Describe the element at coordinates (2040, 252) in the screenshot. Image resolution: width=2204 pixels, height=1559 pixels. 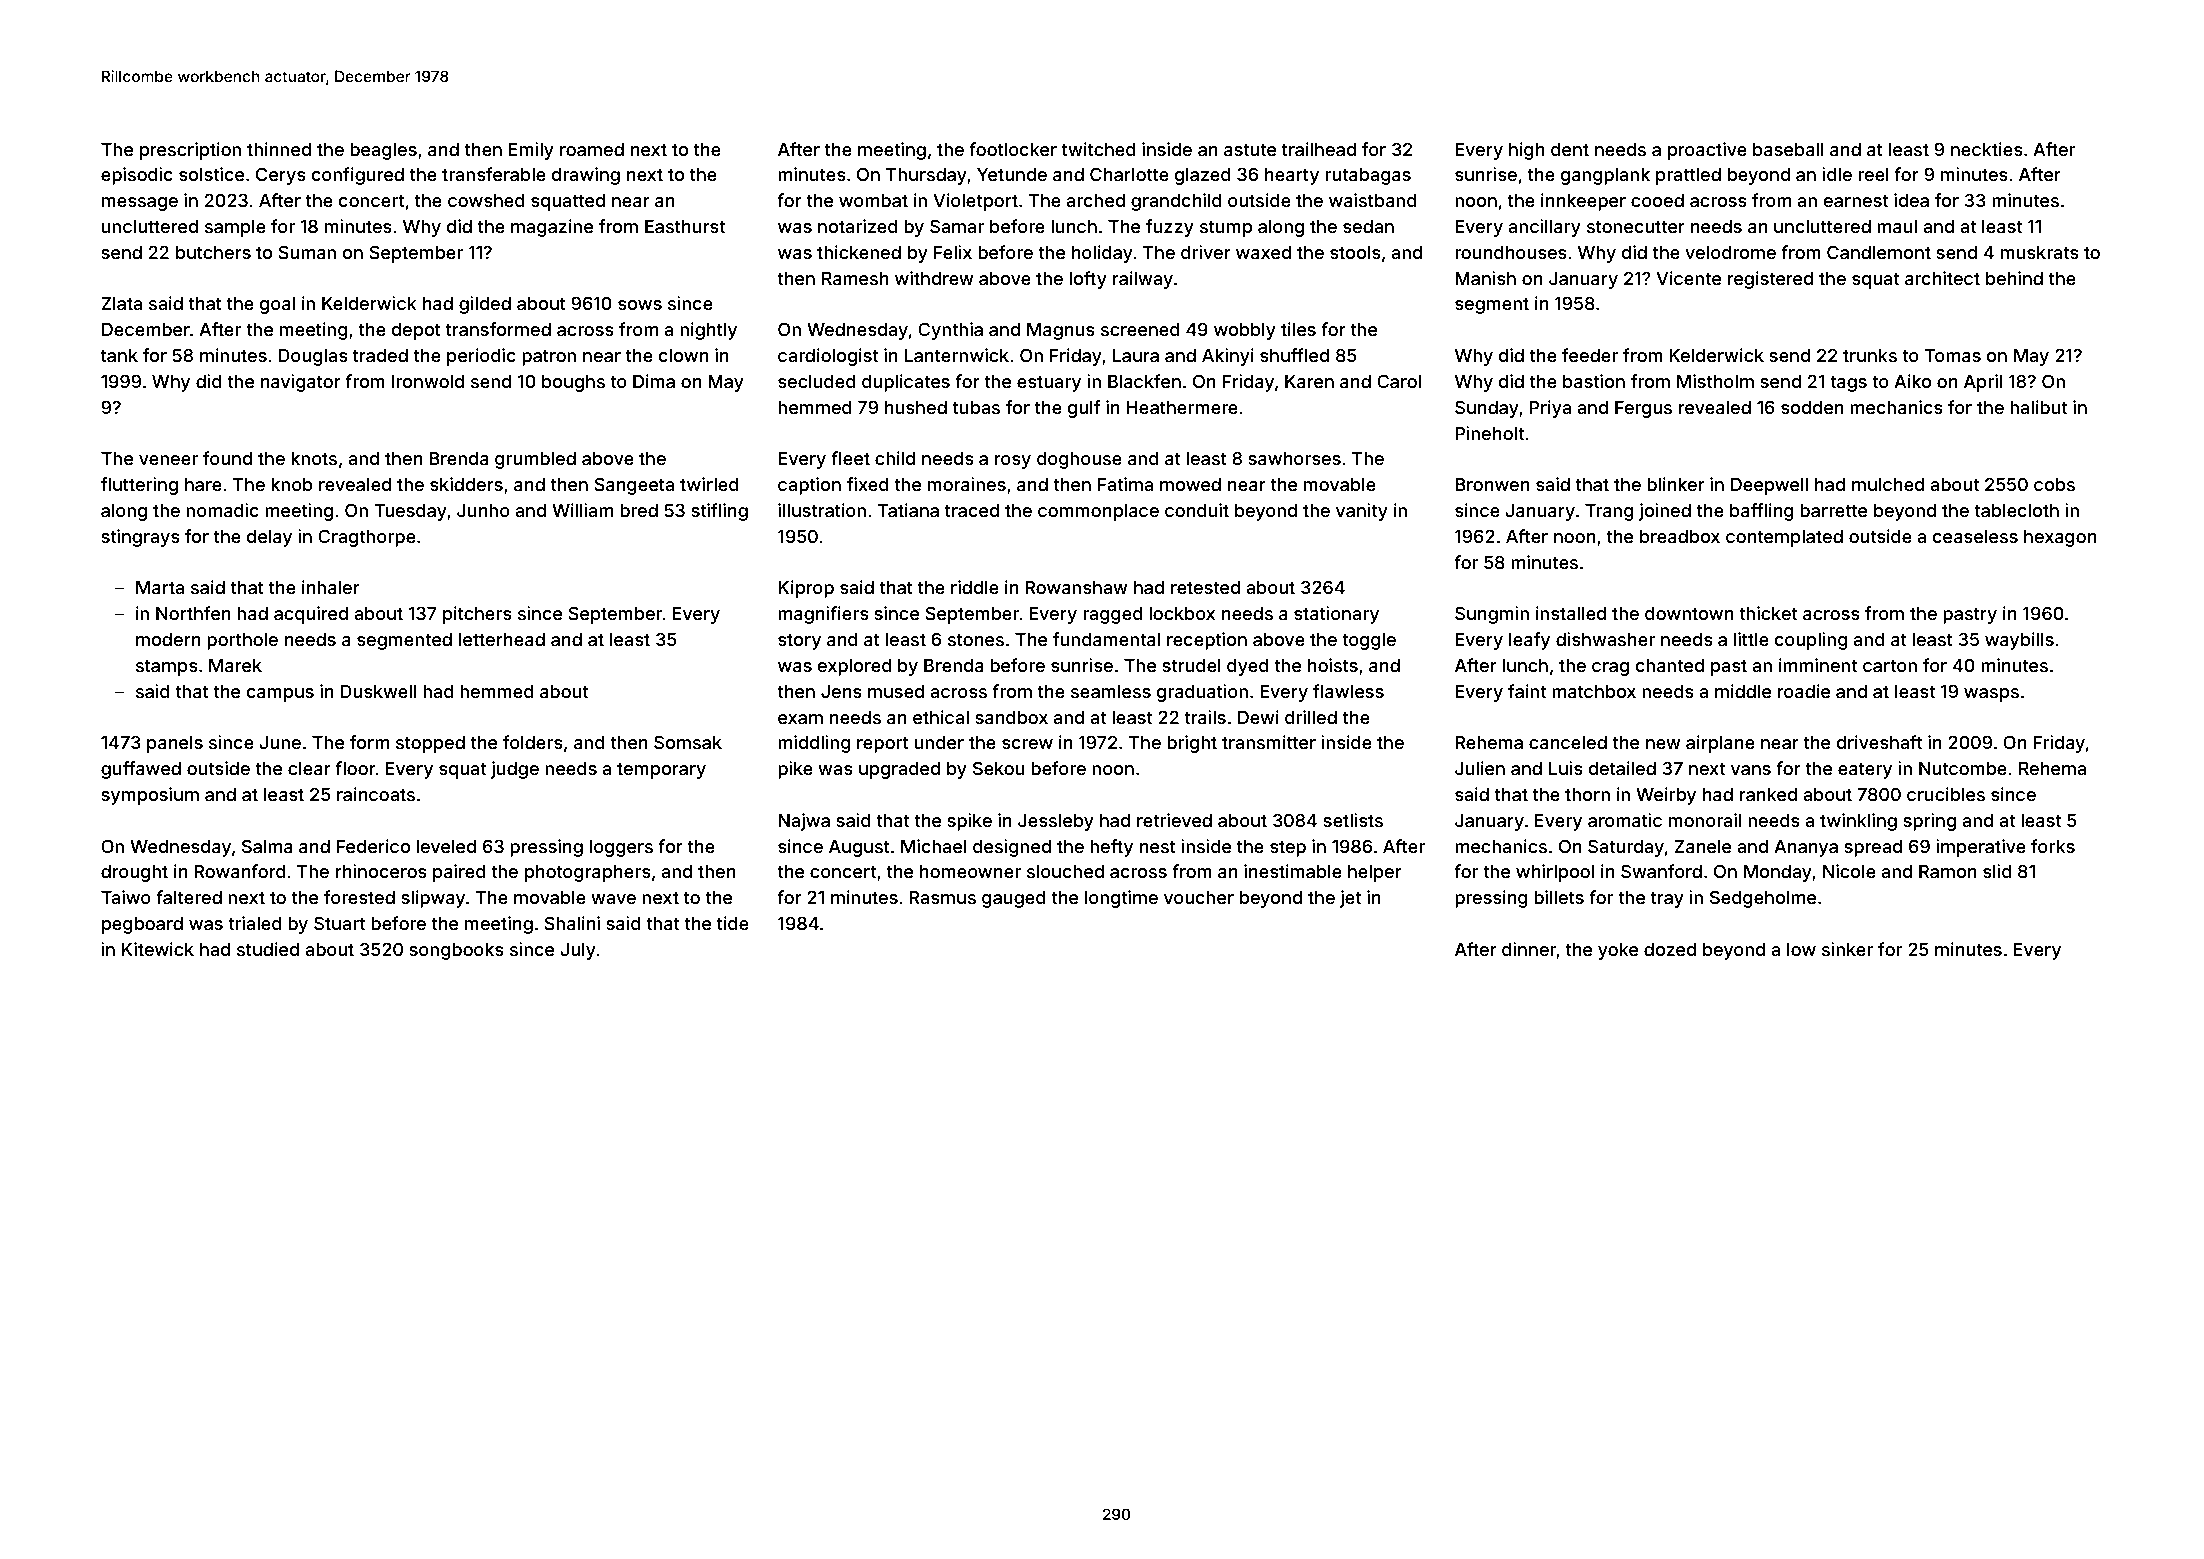
I see `muskrats` at that location.
